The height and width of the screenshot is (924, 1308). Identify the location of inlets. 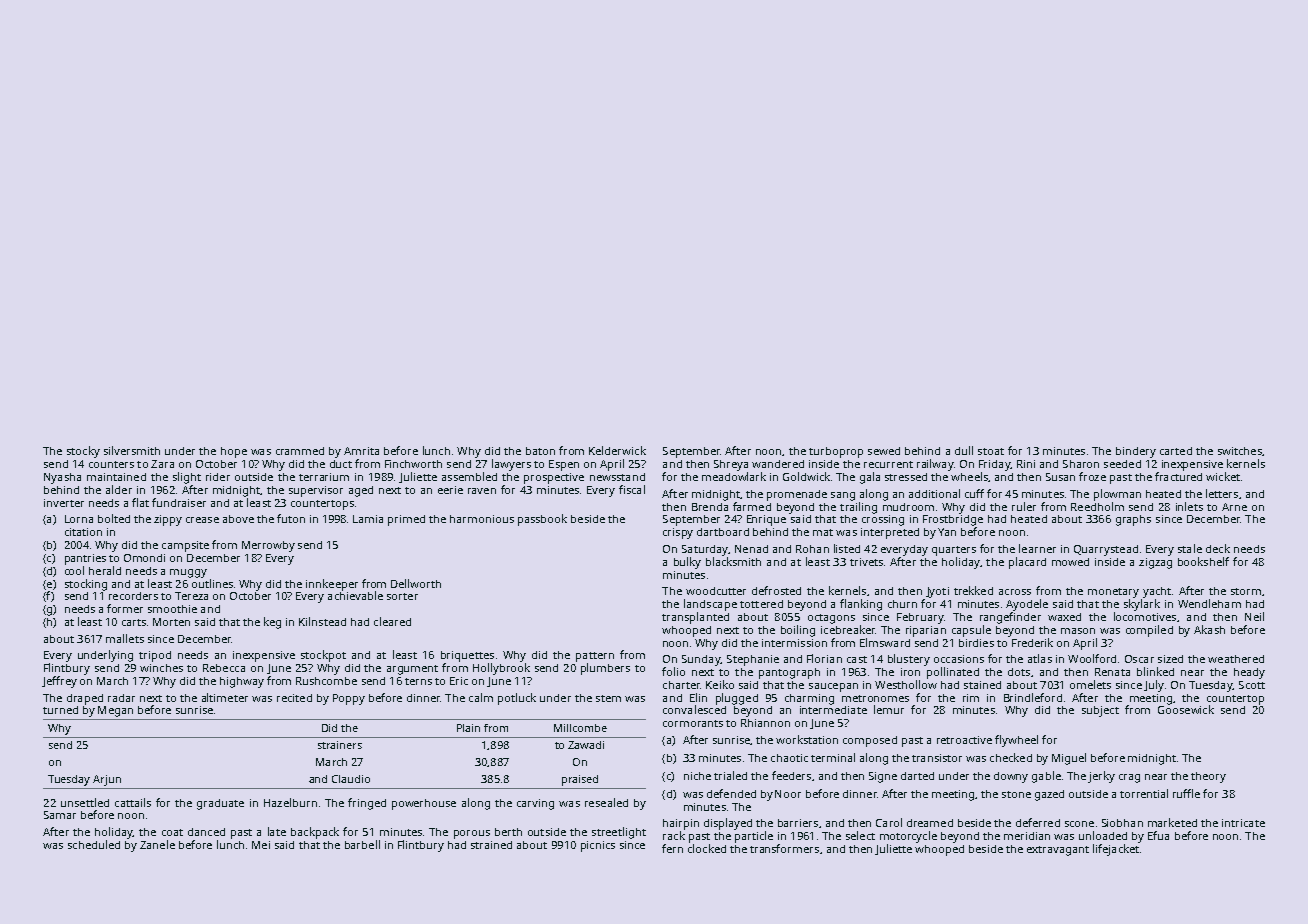
(1189, 506).
